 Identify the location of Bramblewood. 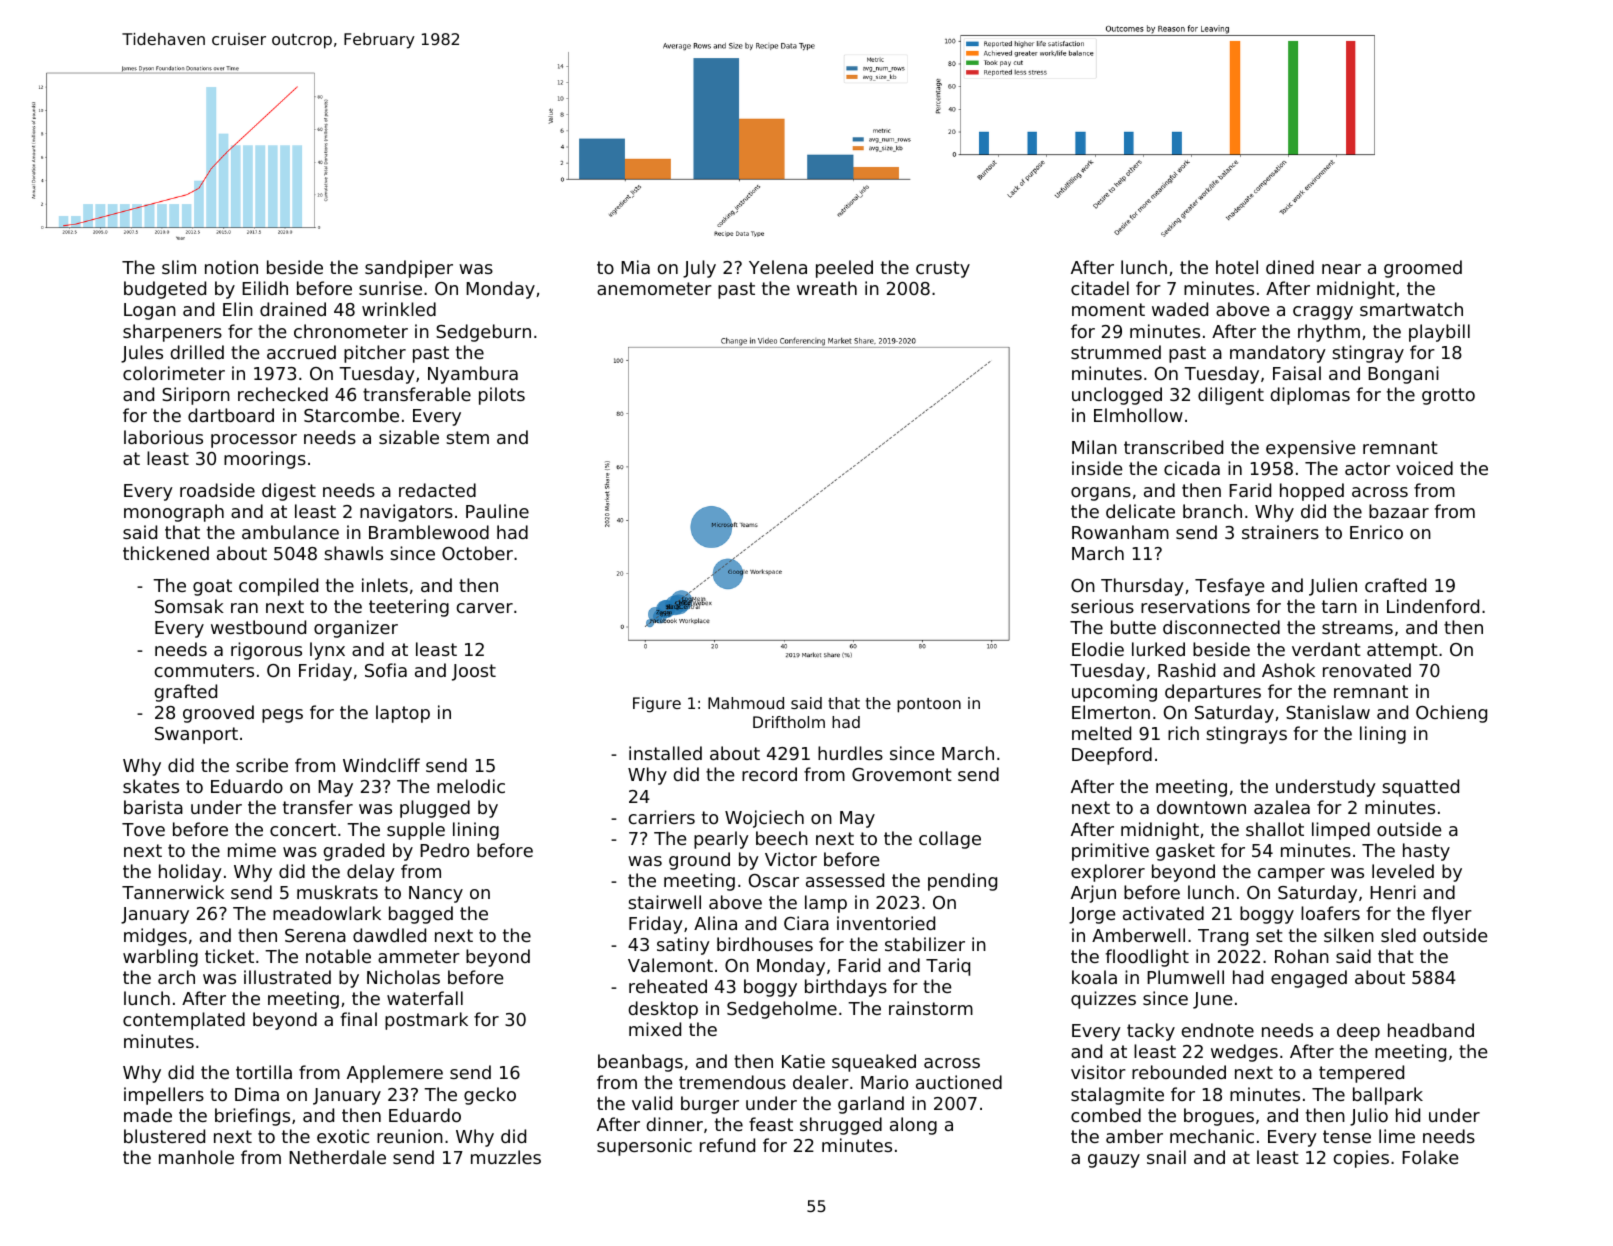
(429, 532).
